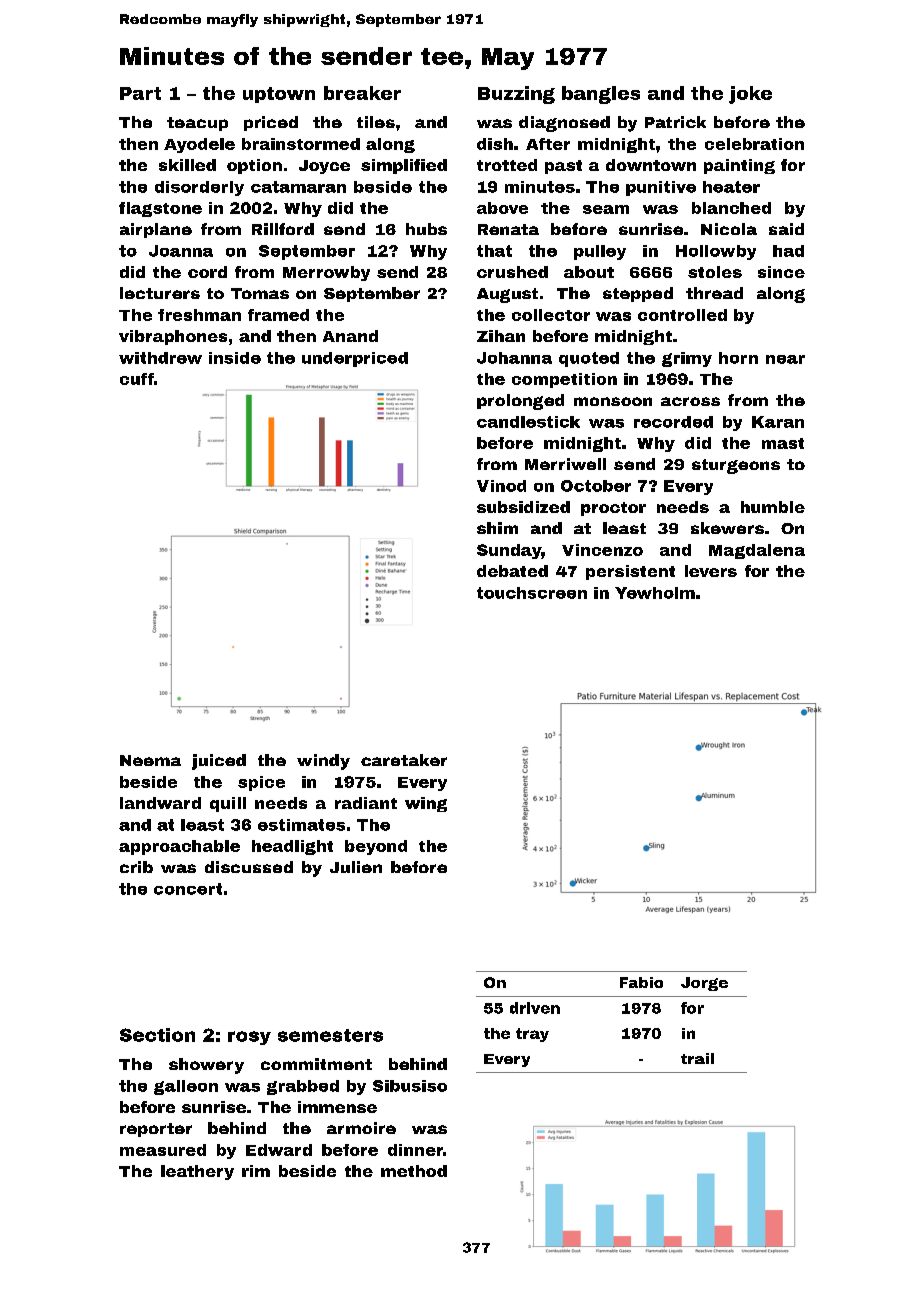 This screenshot has width=924, height=1308. What do you see at coordinates (750, 95) in the screenshot?
I see `joke` at bounding box center [750, 95].
